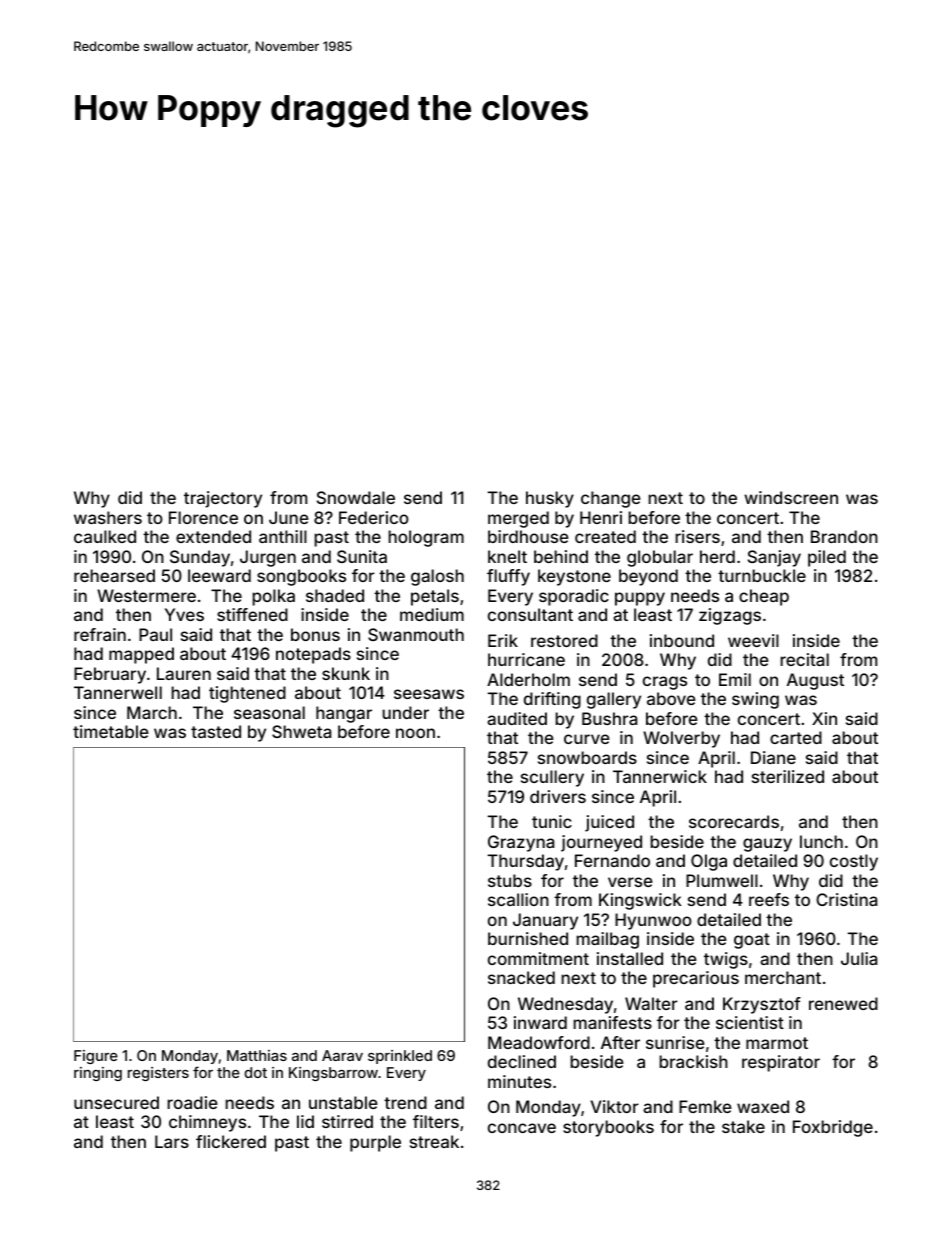  What do you see at coordinates (846, 899) in the image?
I see `Cristina` at bounding box center [846, 899].
